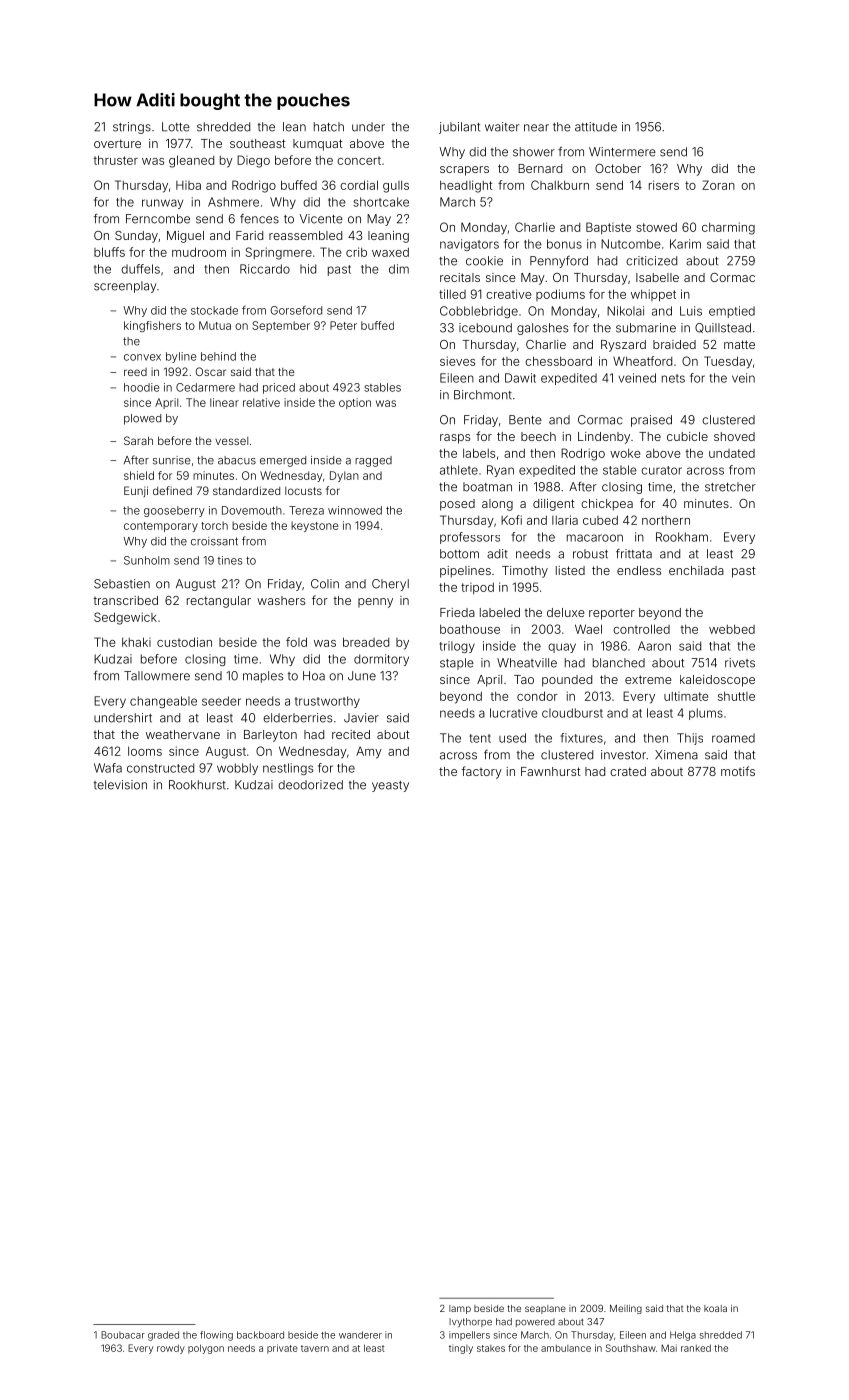 The image size is (849, 1400). I want to click on khaki, so click(136, 642).
